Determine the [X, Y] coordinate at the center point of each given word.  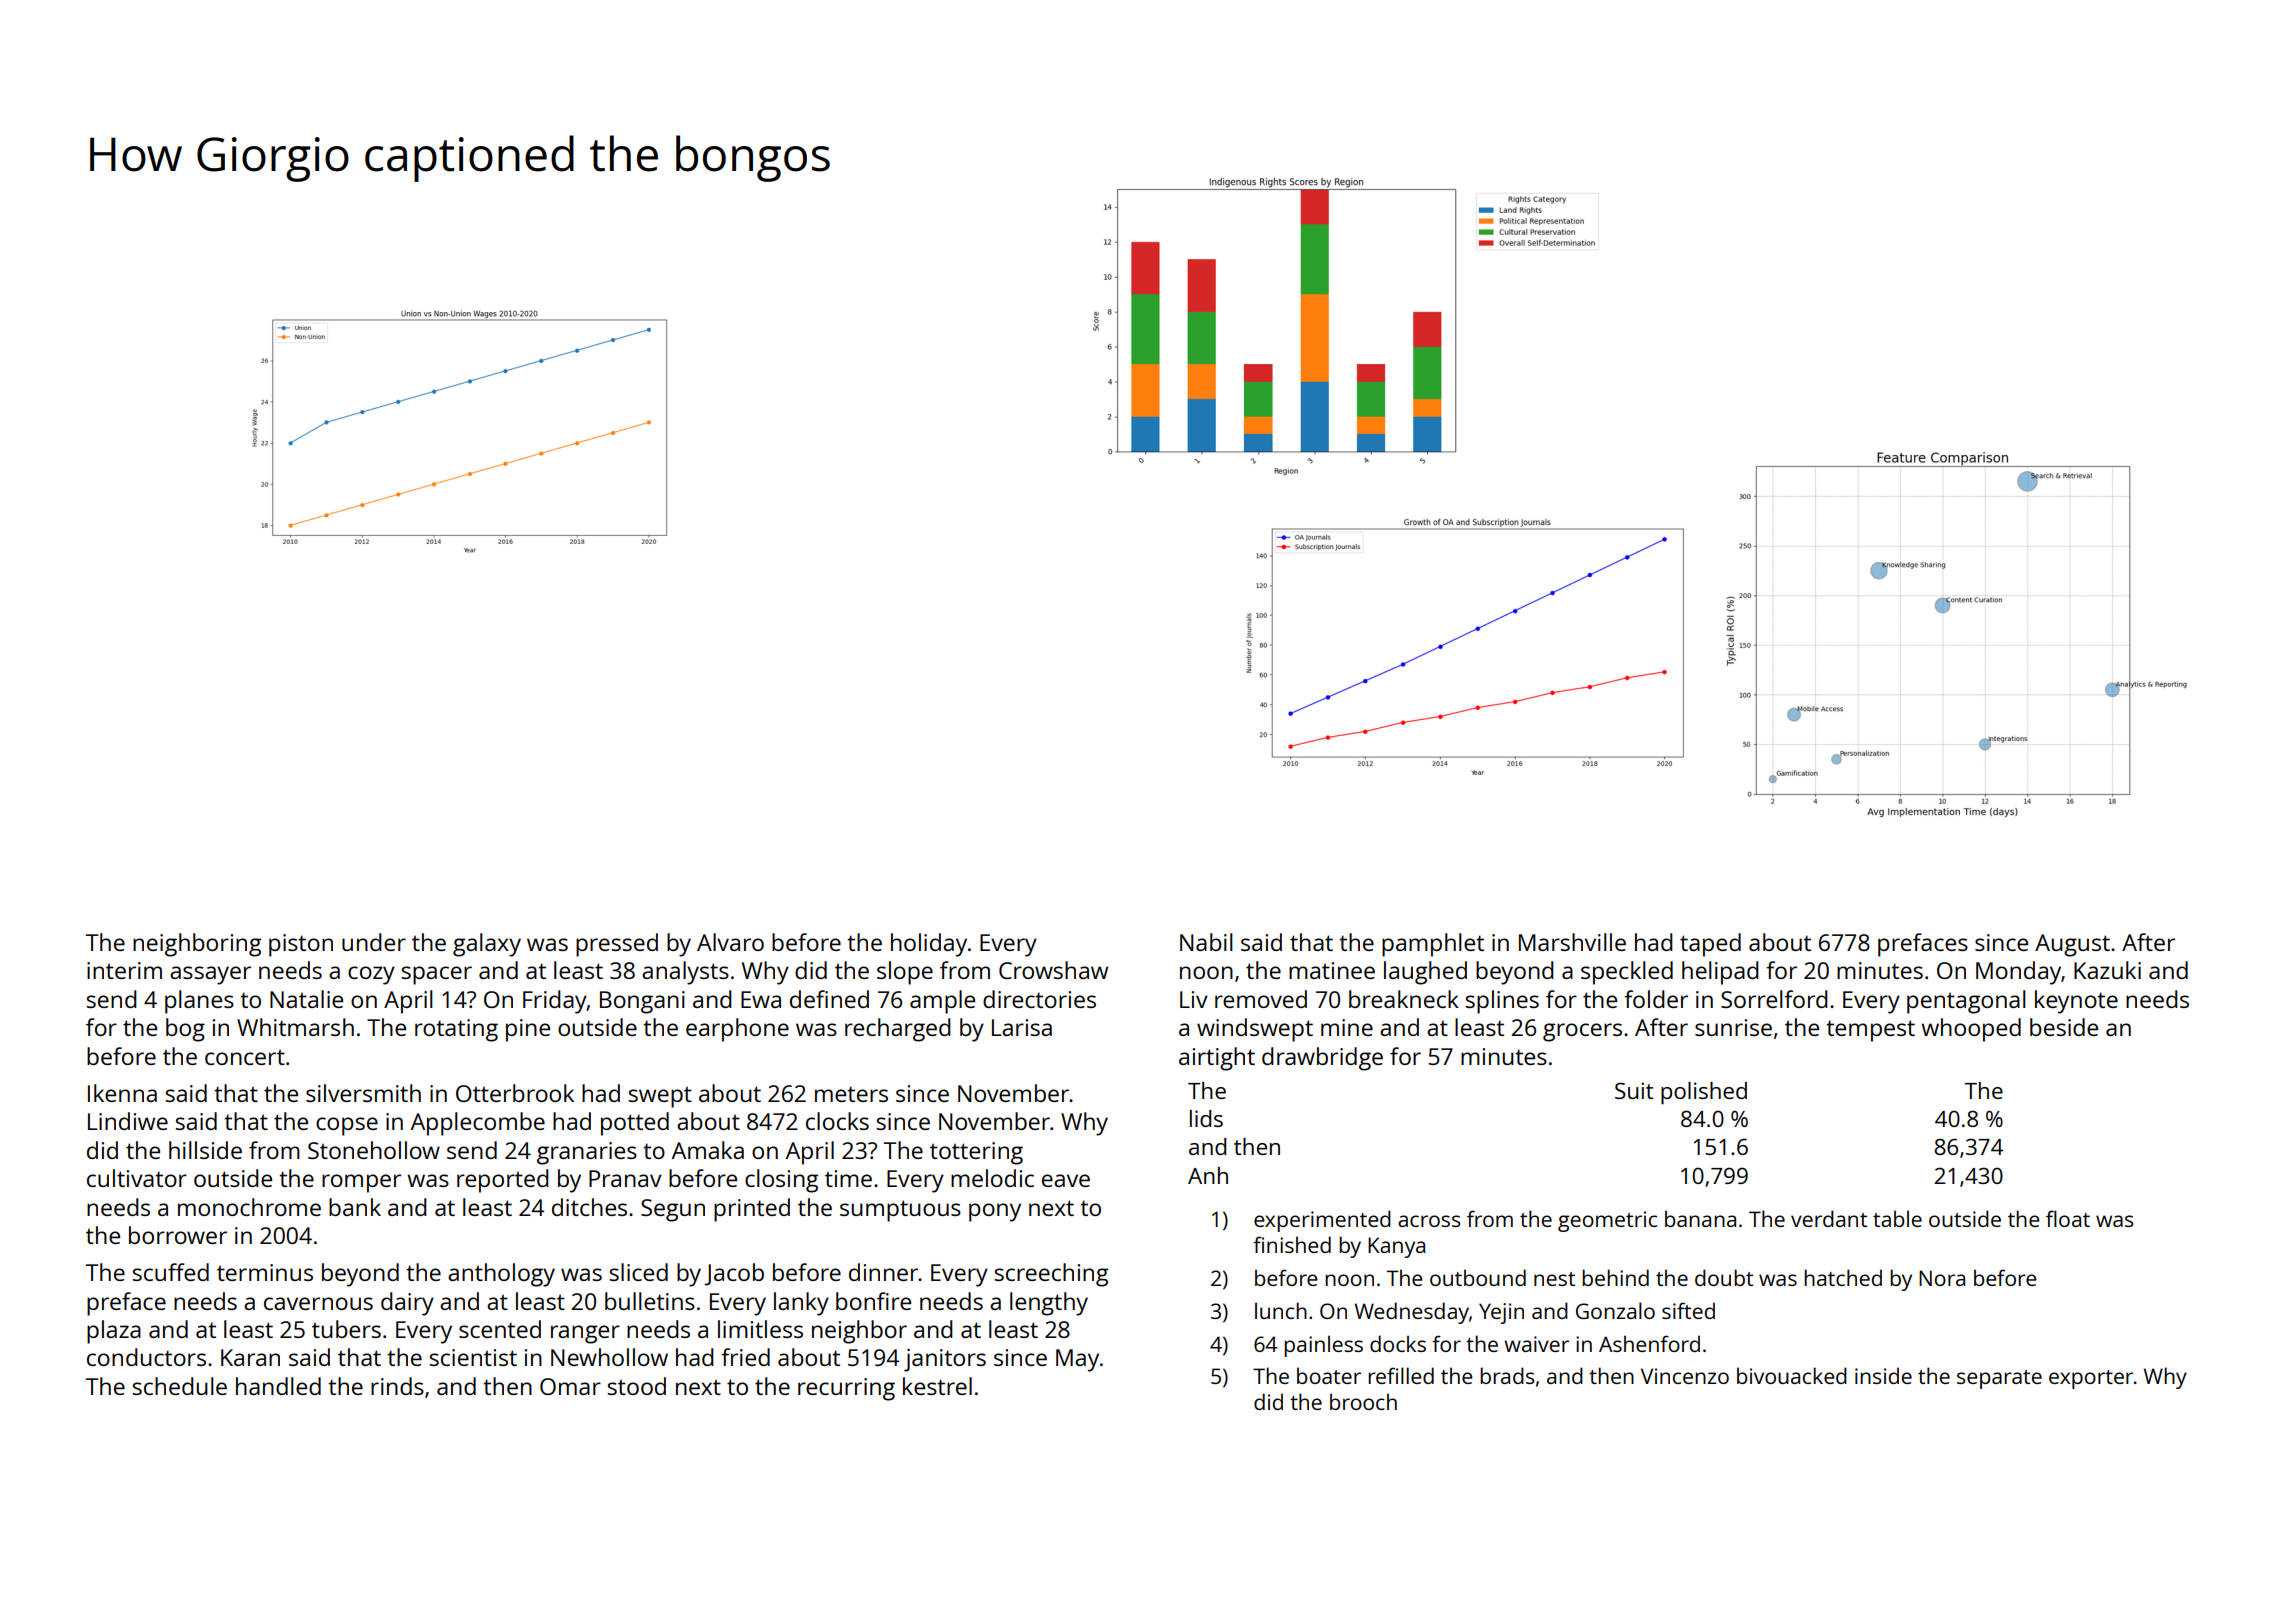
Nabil [1206, 942]
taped [1710, 945]
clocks [837, 1121]
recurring [846, 1389]
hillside [205, 1150]
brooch [1363, 1401]
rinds [397, 1386]
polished [1704, 1093]
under [374, 942]
